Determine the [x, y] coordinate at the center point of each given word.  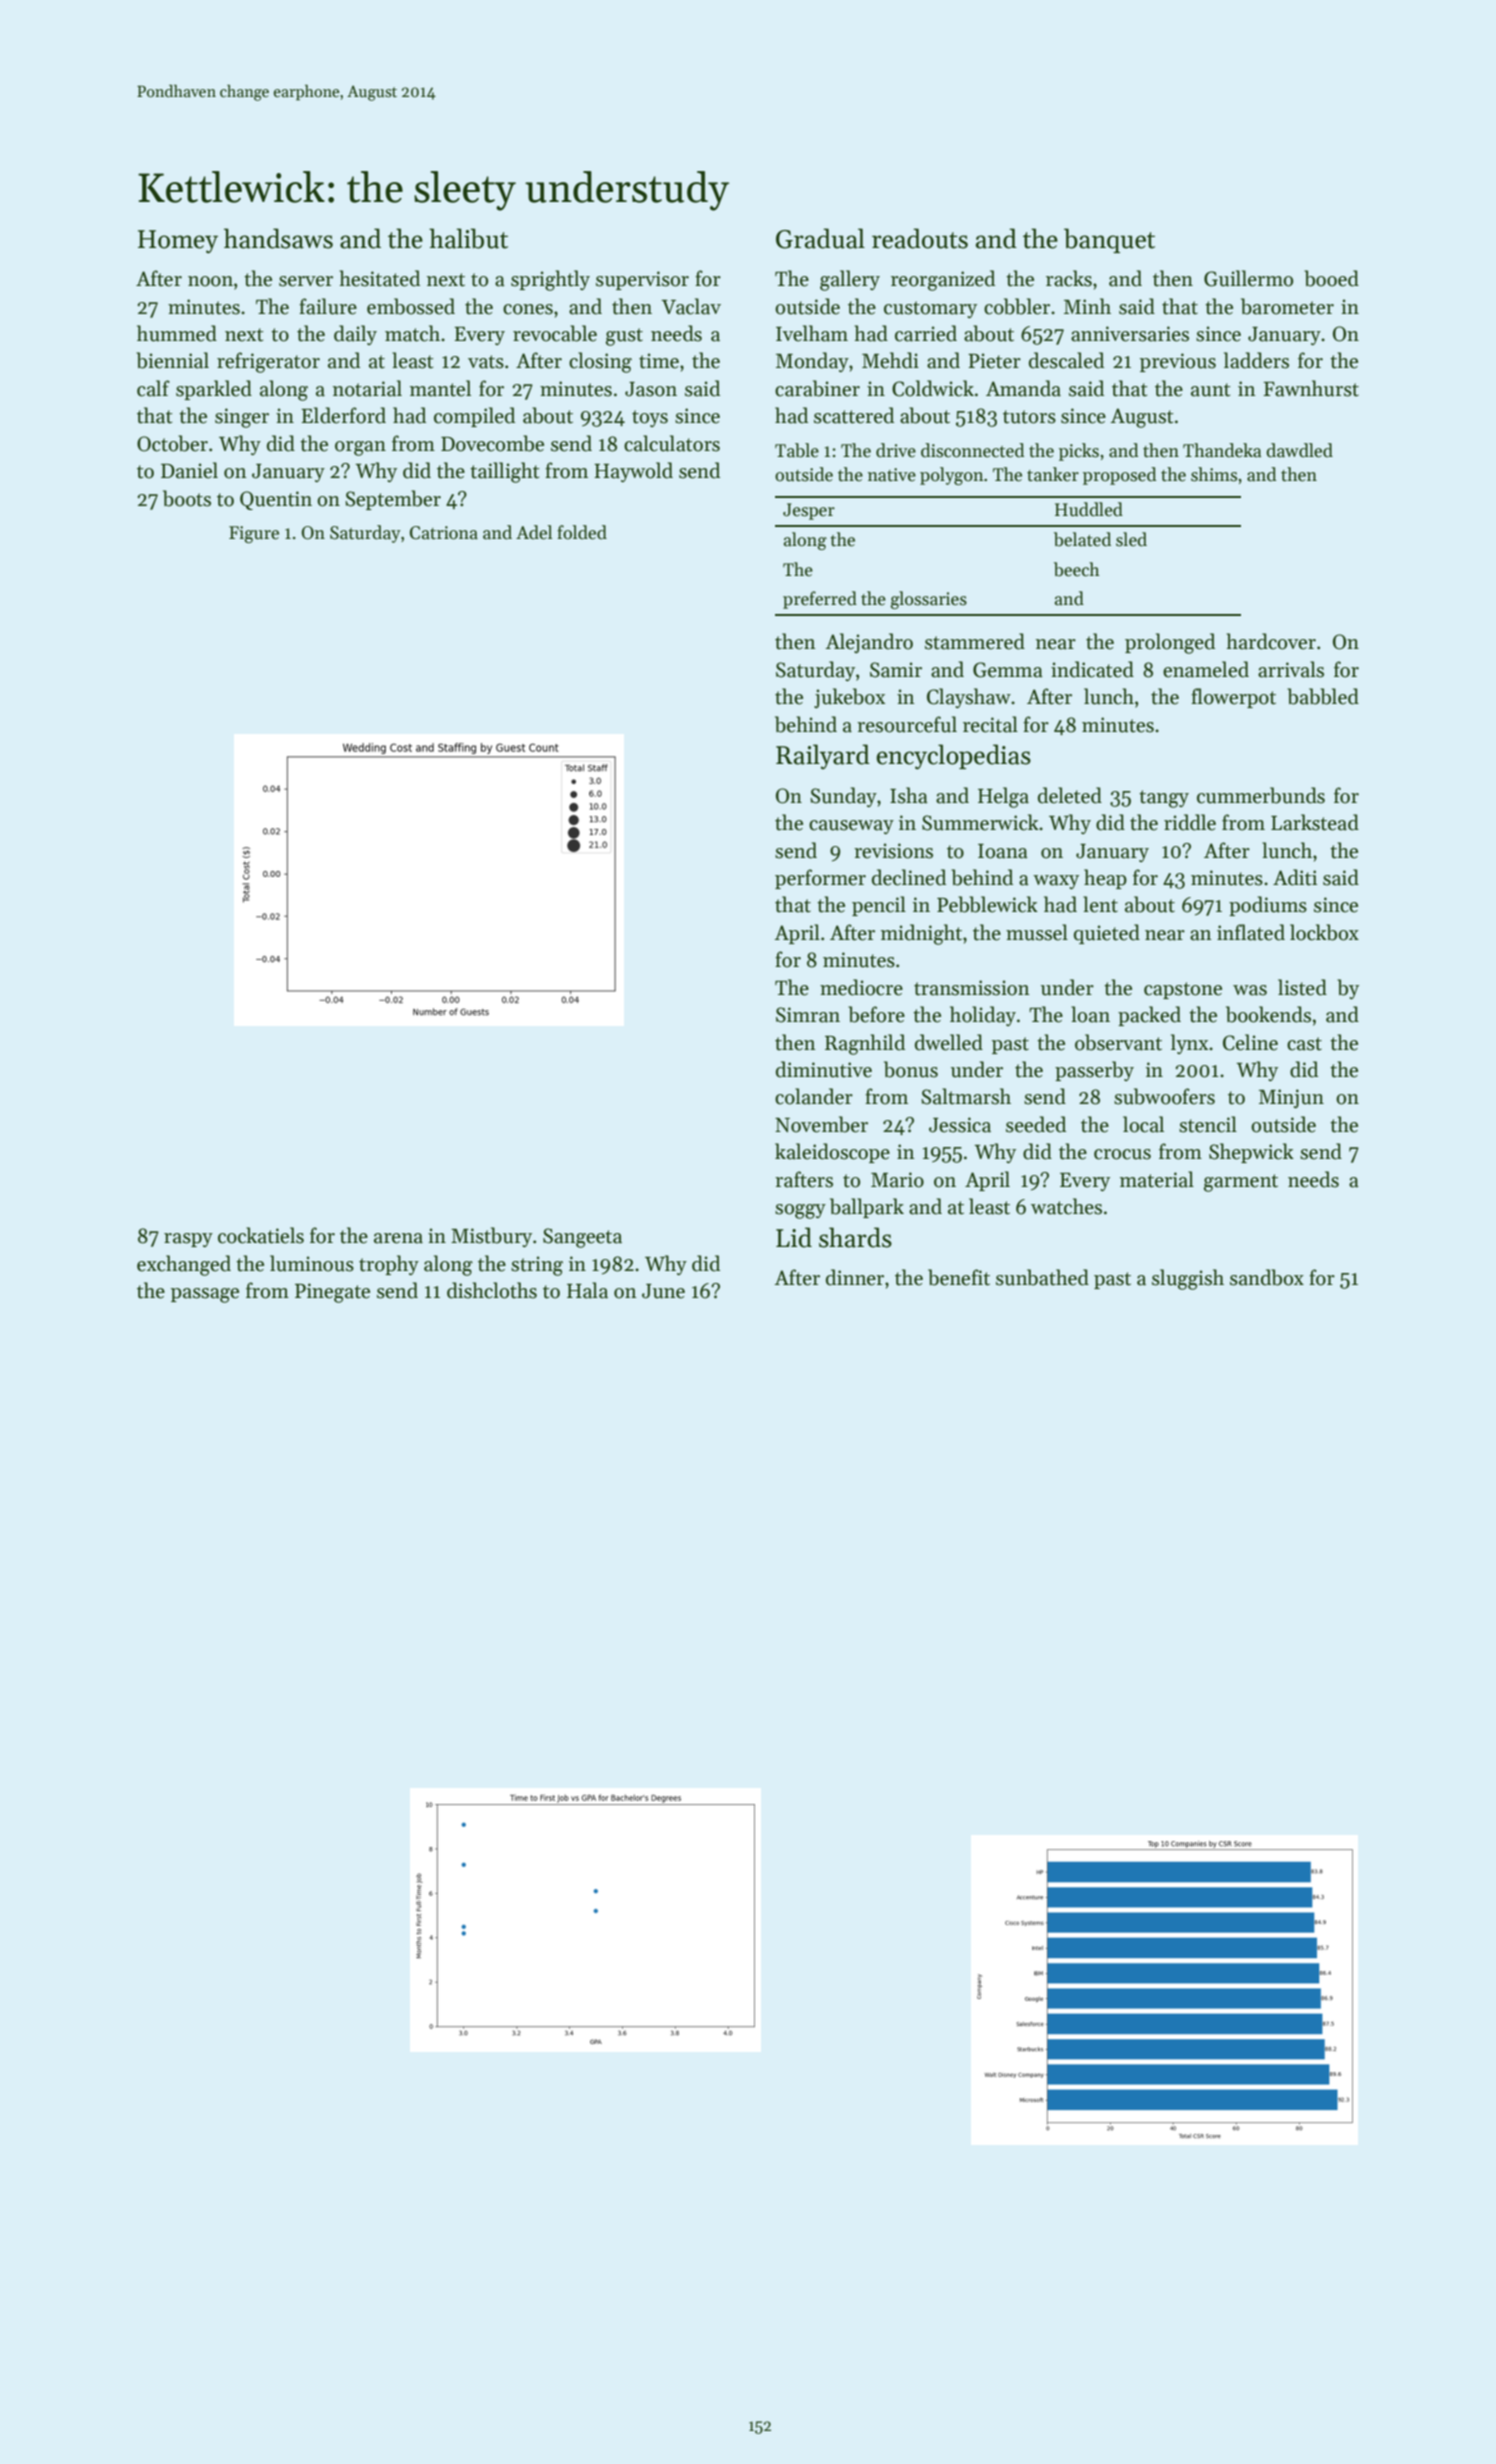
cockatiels [261, 1235]
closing [600, 362]
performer [820, 879]
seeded [1036, 1124]
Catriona [444, 533]
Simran [808, 1015]
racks [1069, 278]
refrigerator [268, 362]
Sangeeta [582, 1238]
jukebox [849, 698]
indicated [1092, 669]
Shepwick [1251, 1153]
